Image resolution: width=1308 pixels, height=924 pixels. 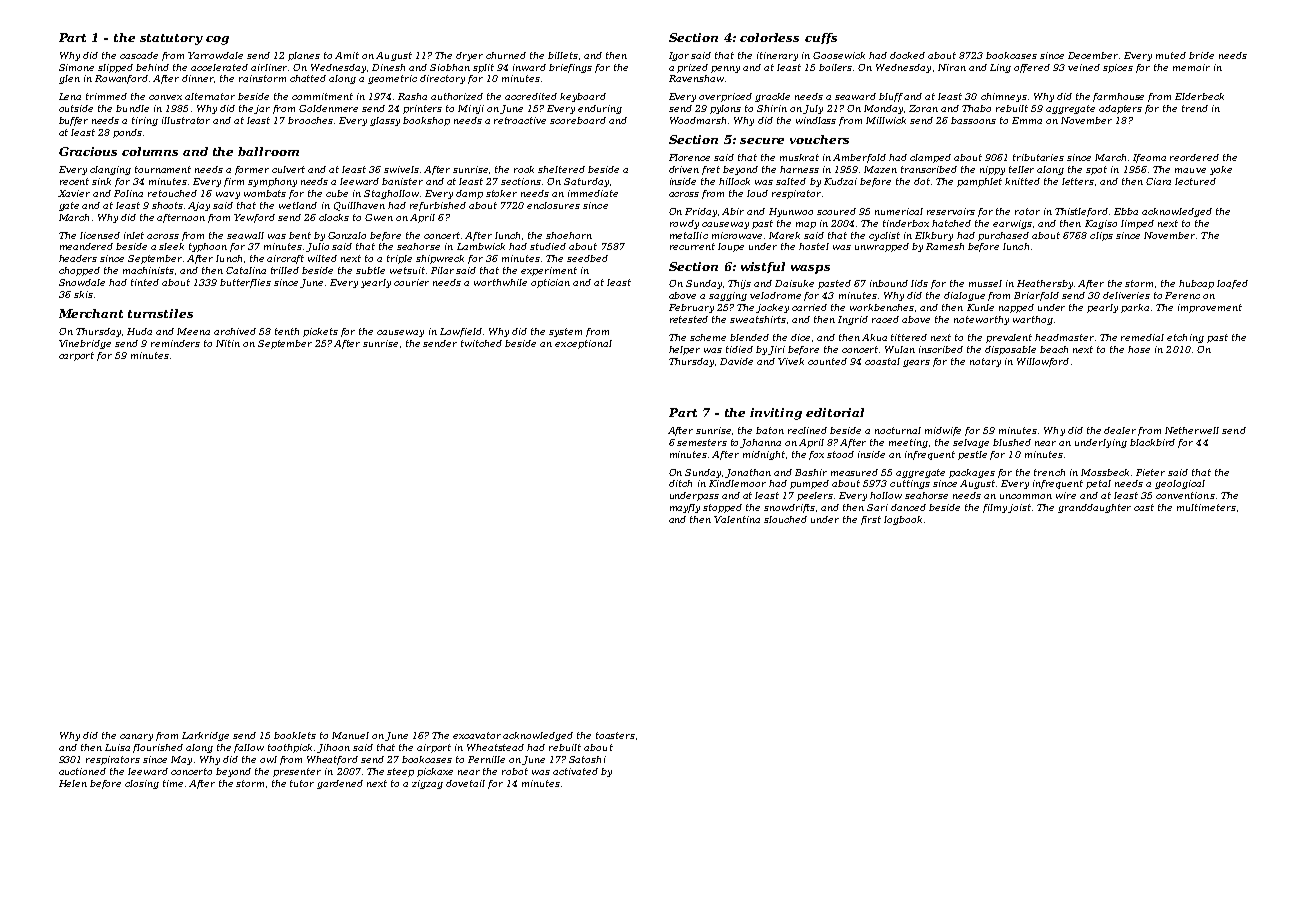 What do you see at coordinates (245, 235) in the document?
I see `seawall` at bounding box center [245, 235].
